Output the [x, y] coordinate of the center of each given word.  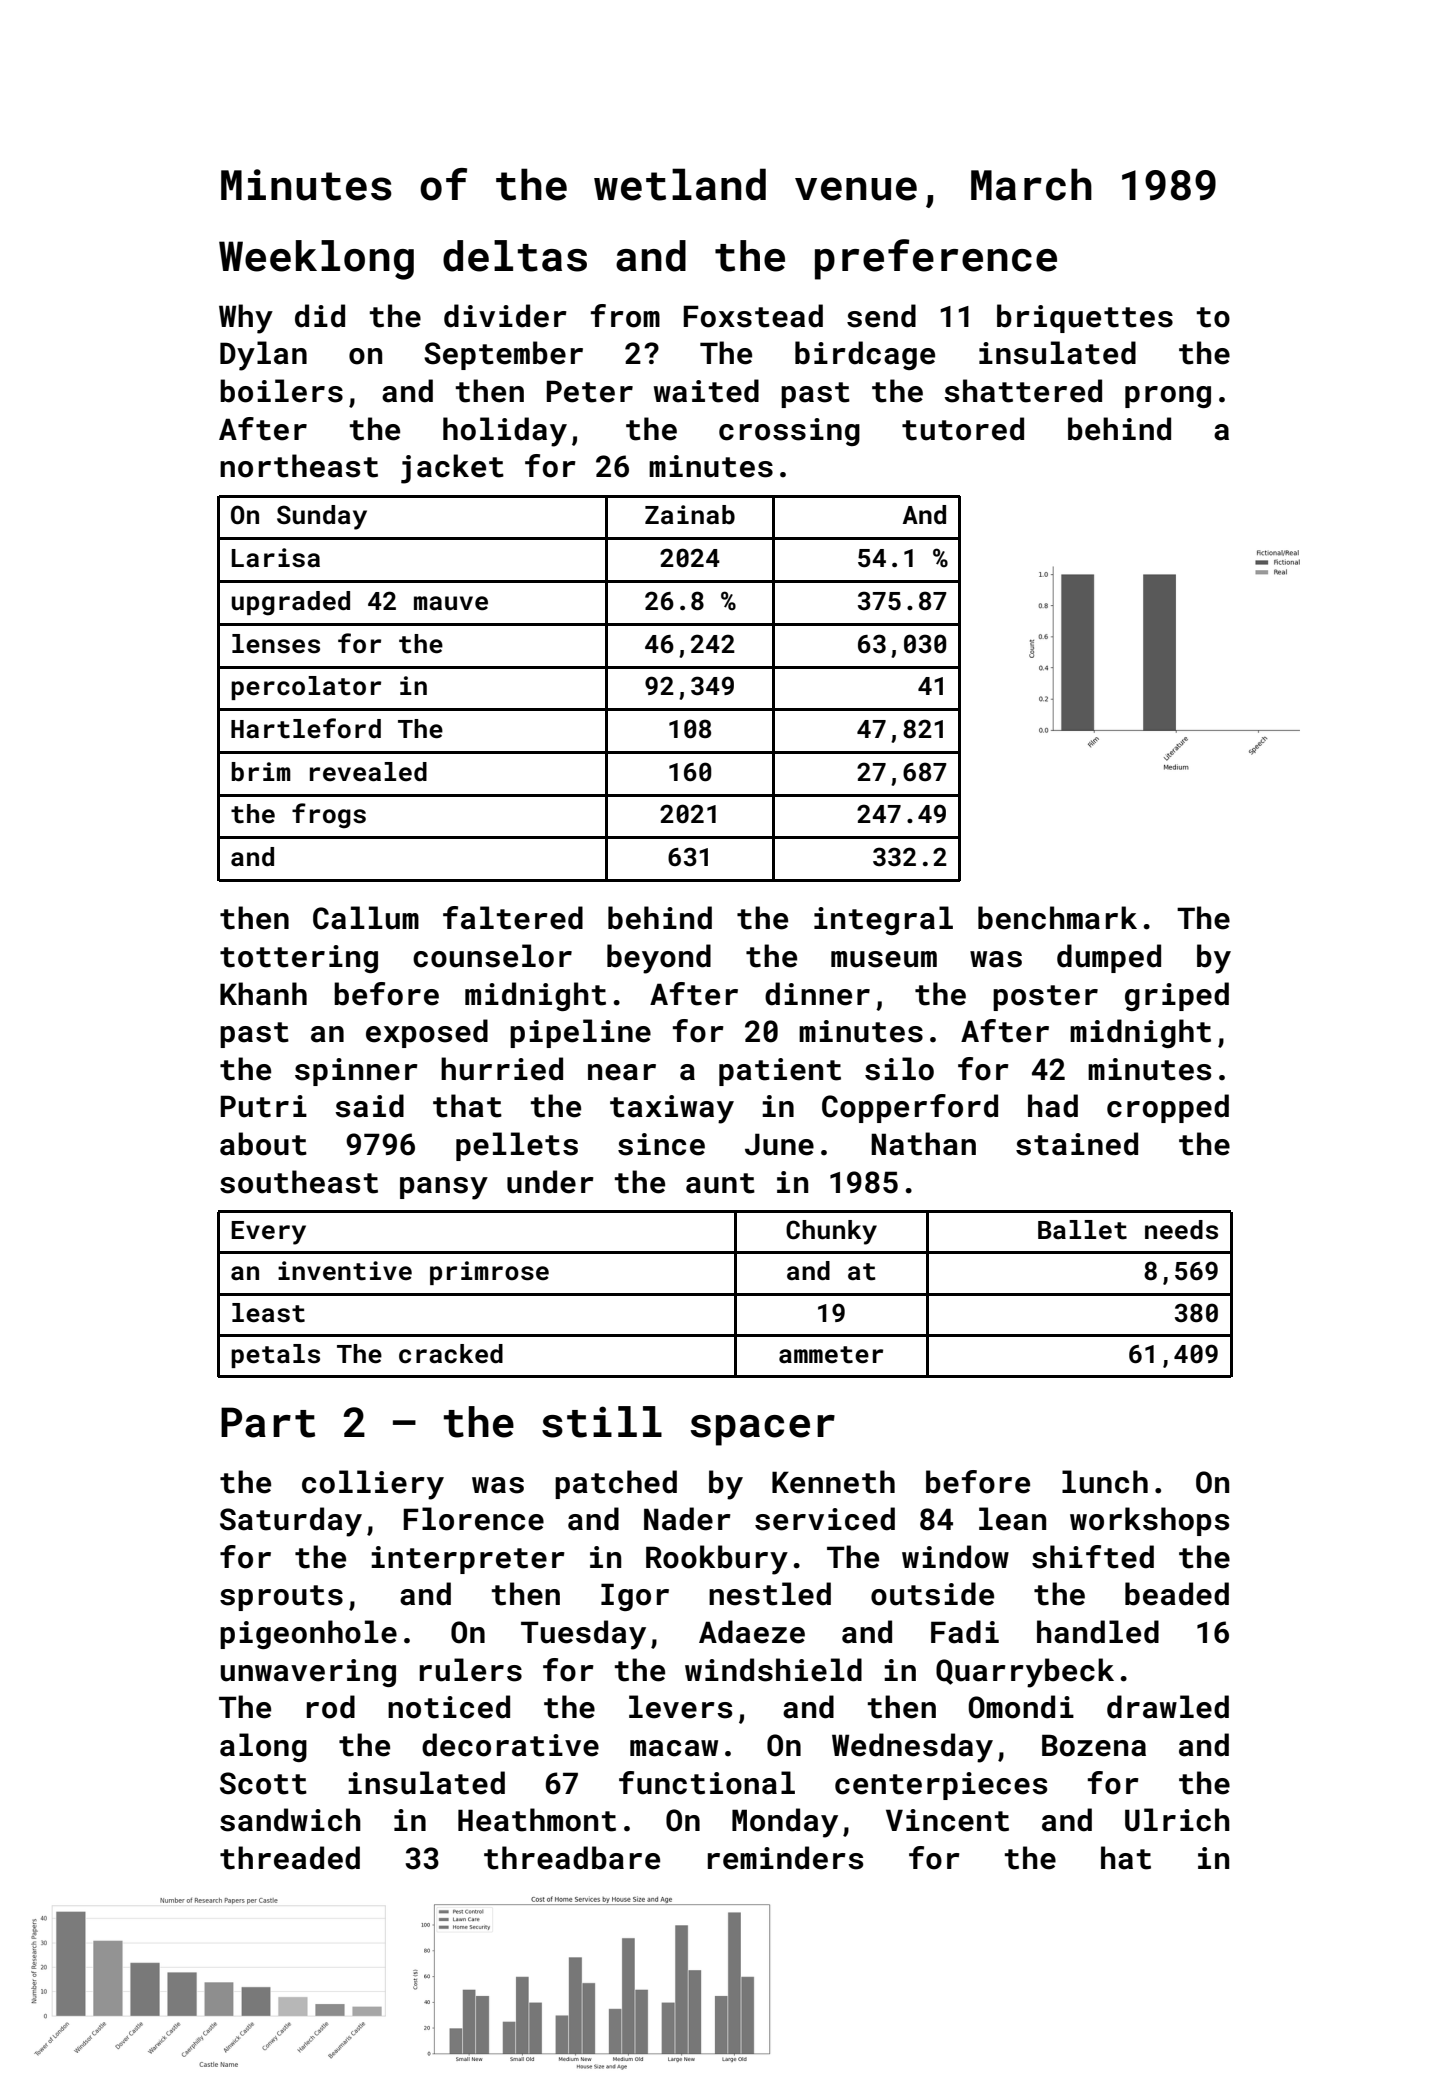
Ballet [1082, 1230]
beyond [659, 959]
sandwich [290, 1820]
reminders [785, 1858]
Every [268, 1233]
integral [883, 920]
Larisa [276, 558]
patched [616, 1484]
